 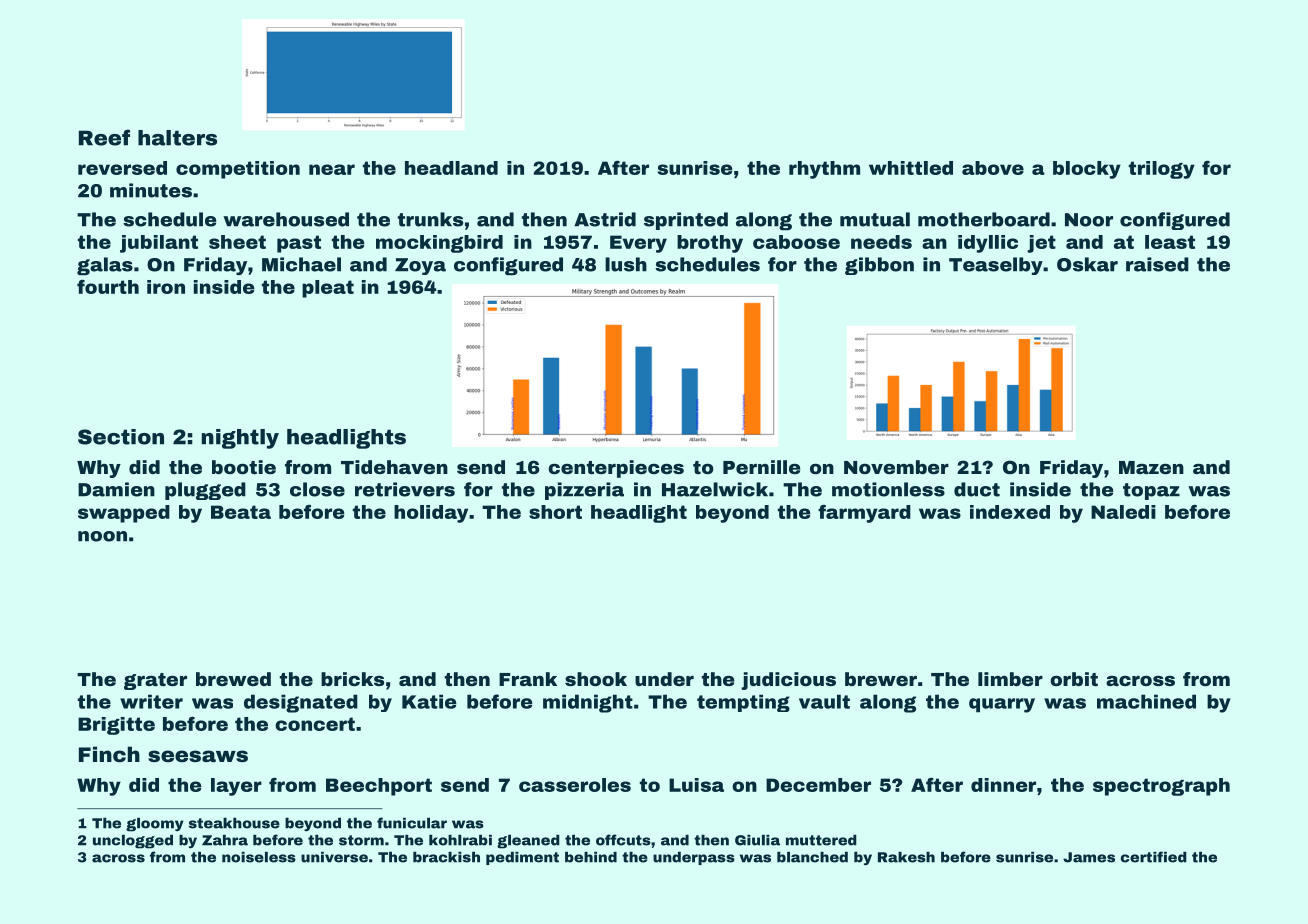 What do you see at coordinates (757, 840) in the image?
I see `Giulia` at bounding box center [757, 840].
